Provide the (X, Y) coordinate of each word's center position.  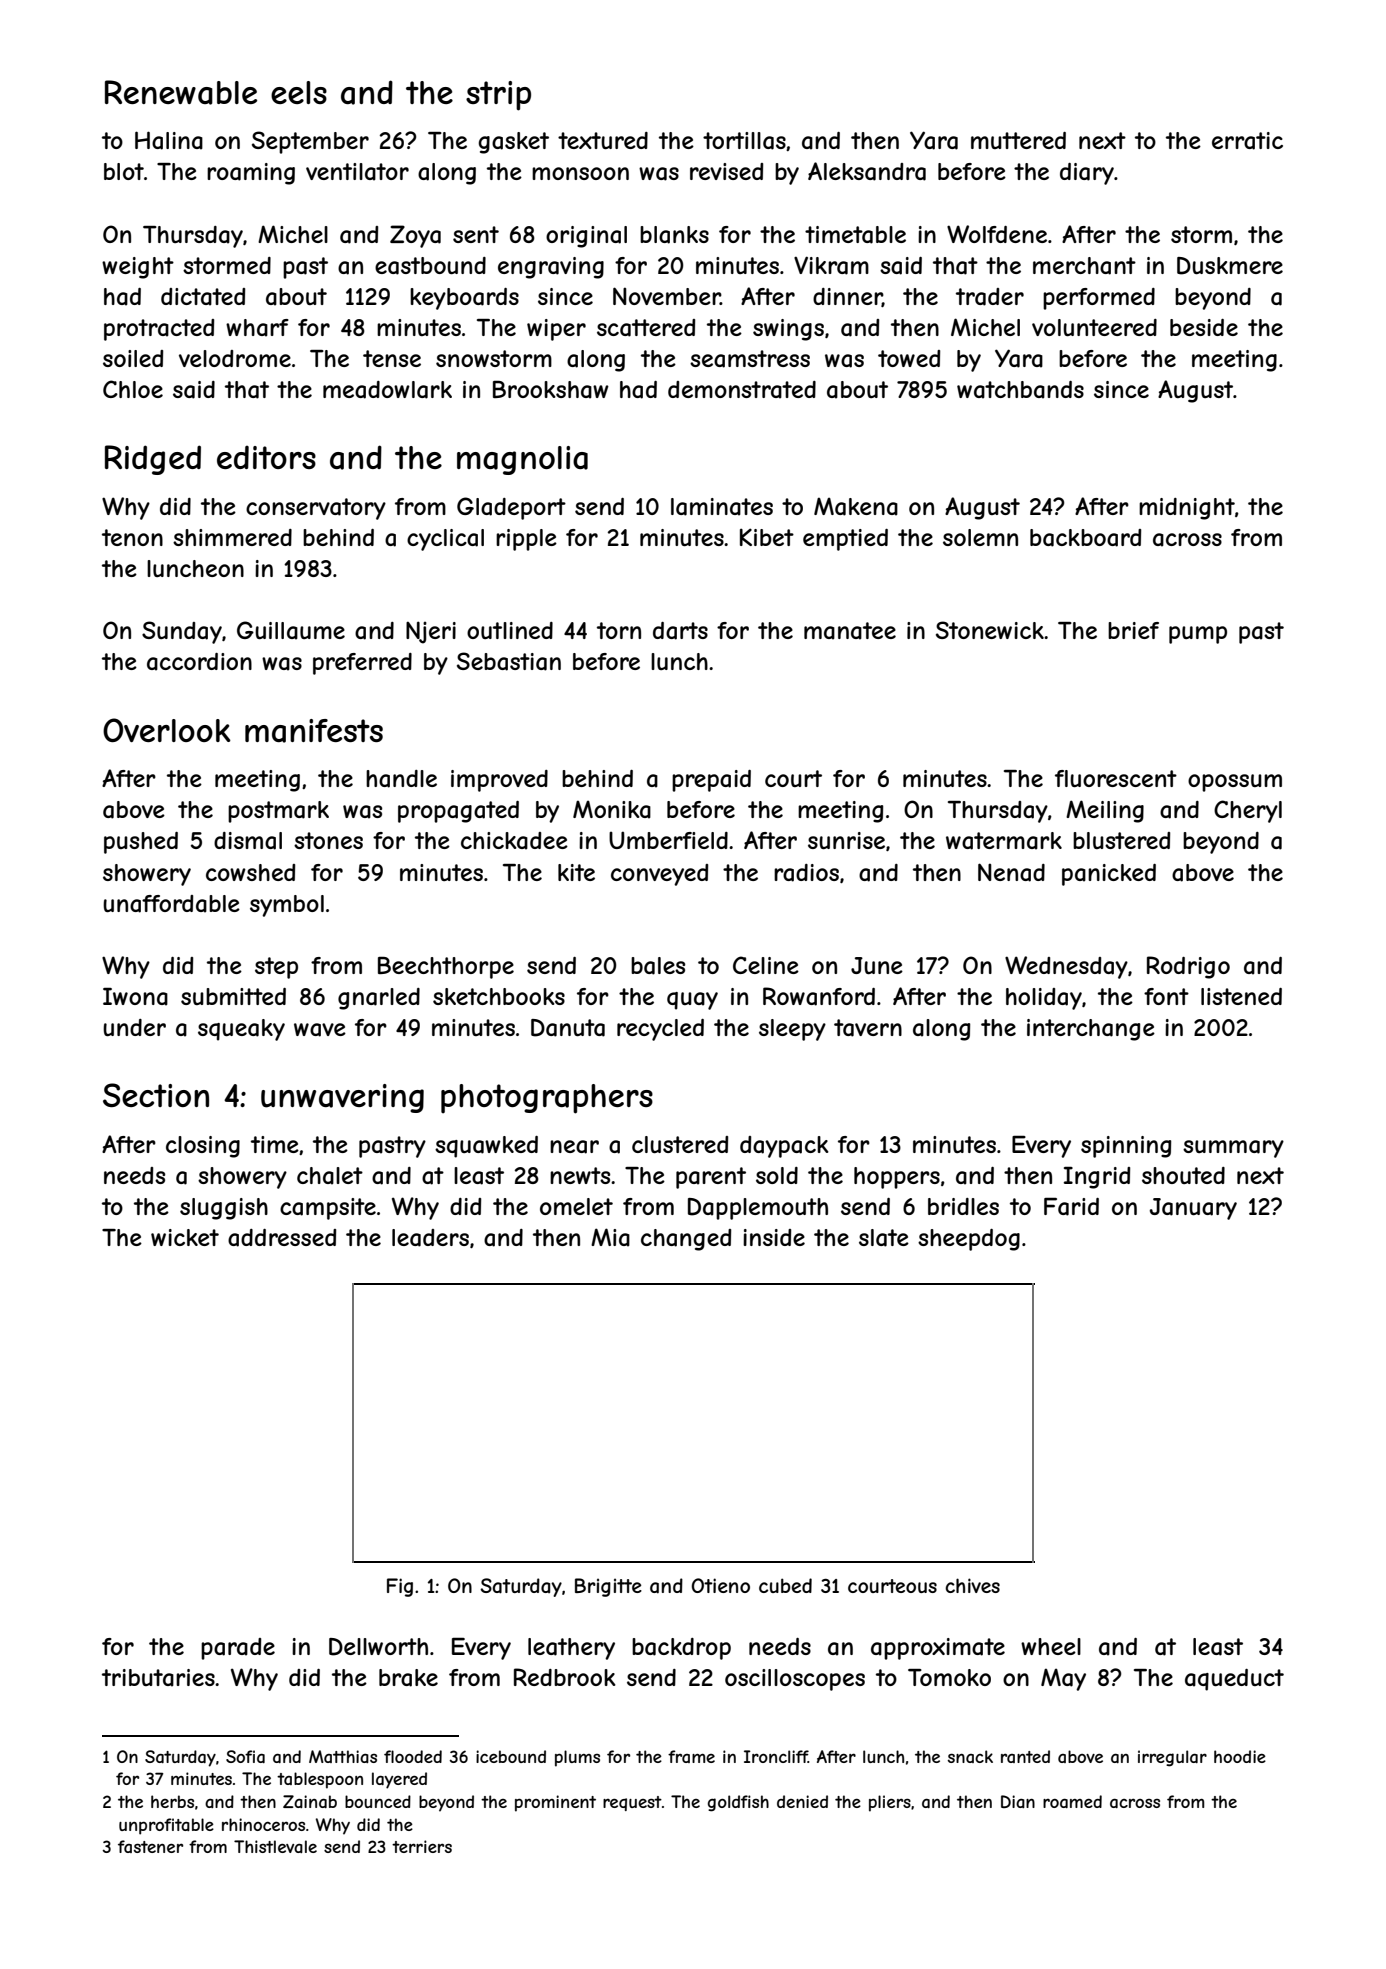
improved (499, 781)
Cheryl (1248, 811)
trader (990, 297)
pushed (141, 843)
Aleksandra (867, 171)
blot (124, 171)
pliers (890, 1803)
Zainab (310, 1801)
